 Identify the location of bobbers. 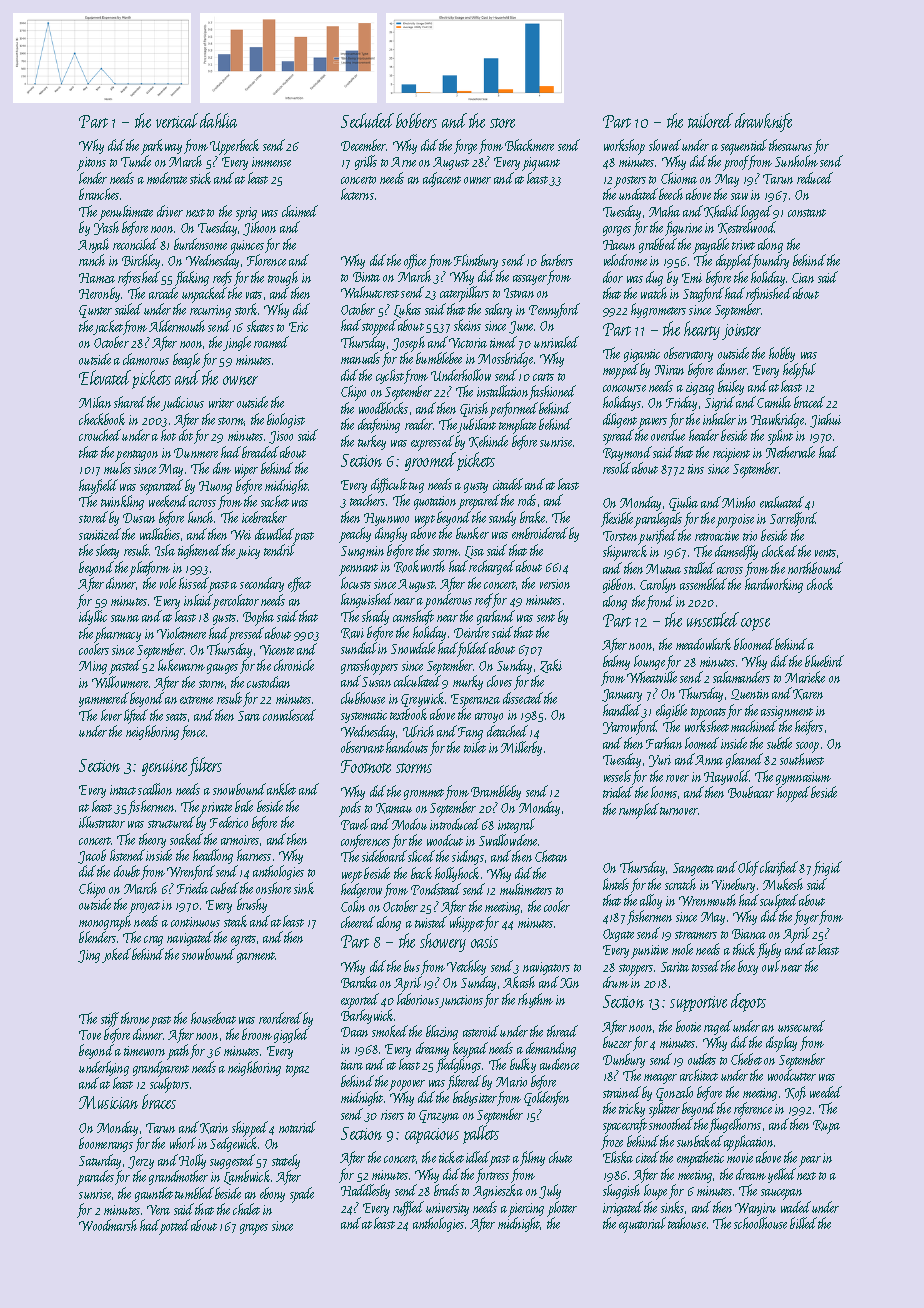
(416, 120).
